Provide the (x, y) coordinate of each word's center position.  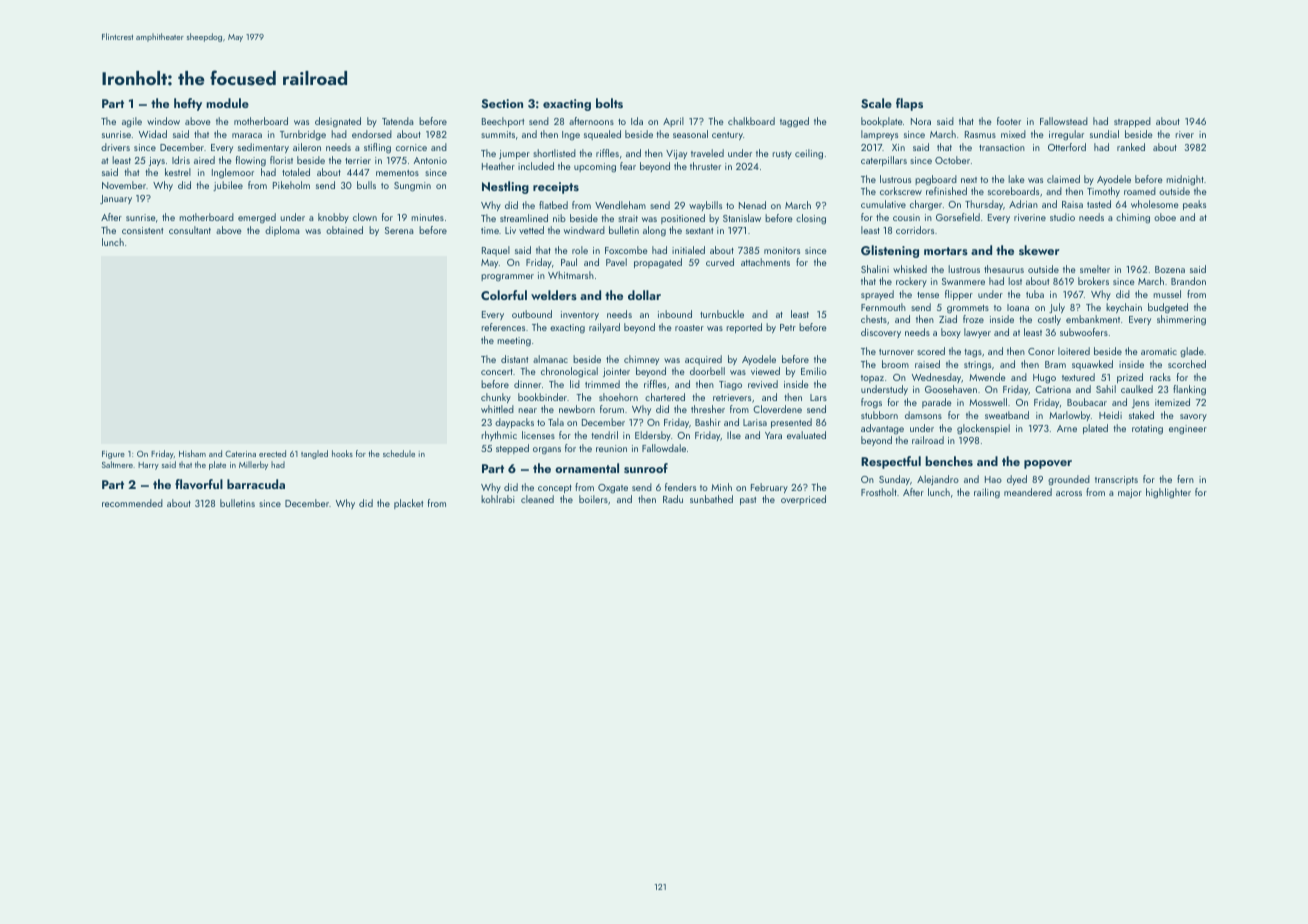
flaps (909, 104)
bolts (609, 103)
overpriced (803, 500)
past (748, 501)
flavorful (199, 484)
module (227, 103)
